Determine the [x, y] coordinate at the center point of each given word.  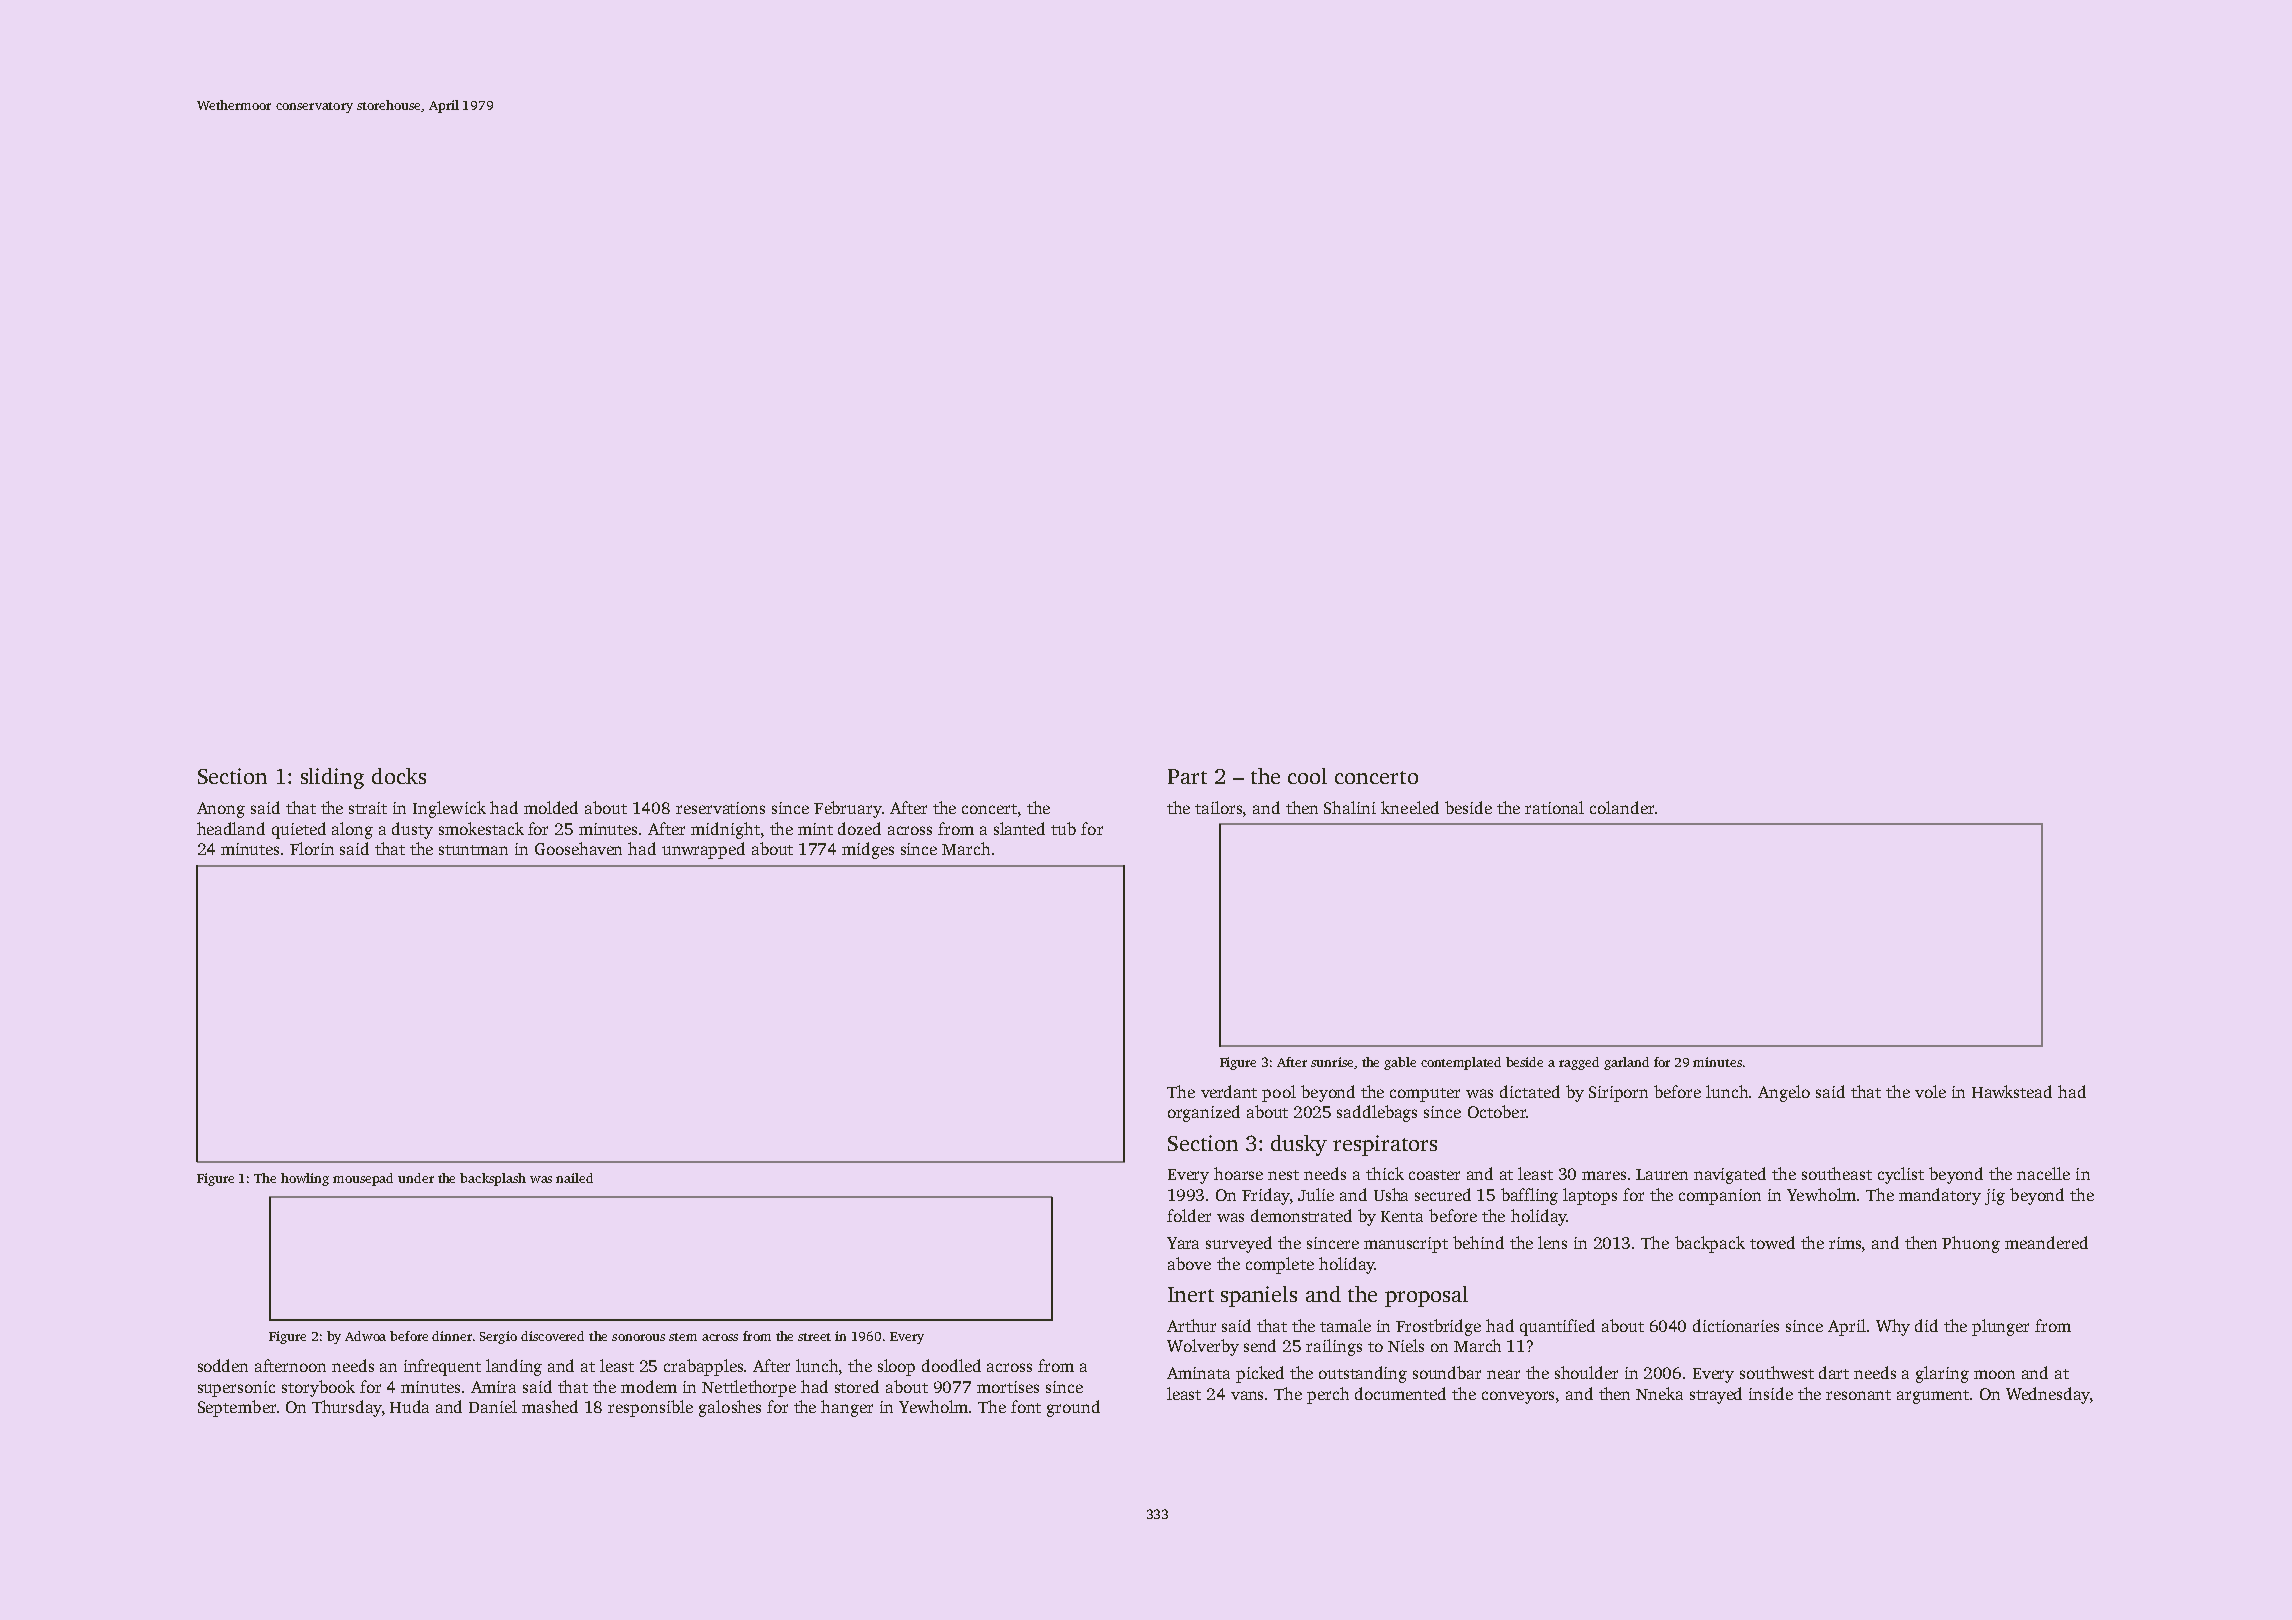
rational [1554, 807]
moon [1994, 1374]
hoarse [1238, 1173]
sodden [223, 1365]
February [848, 809]
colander [1622, 807]
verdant [1229, 1091]
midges [868, 850]
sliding [332, 778]
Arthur [1191, 1325]
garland [1626, 1063]
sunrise [1332, 1062]
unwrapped [703, 850]
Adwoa [365, 1336]
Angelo [1784, 1093]
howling [305, 1179]
